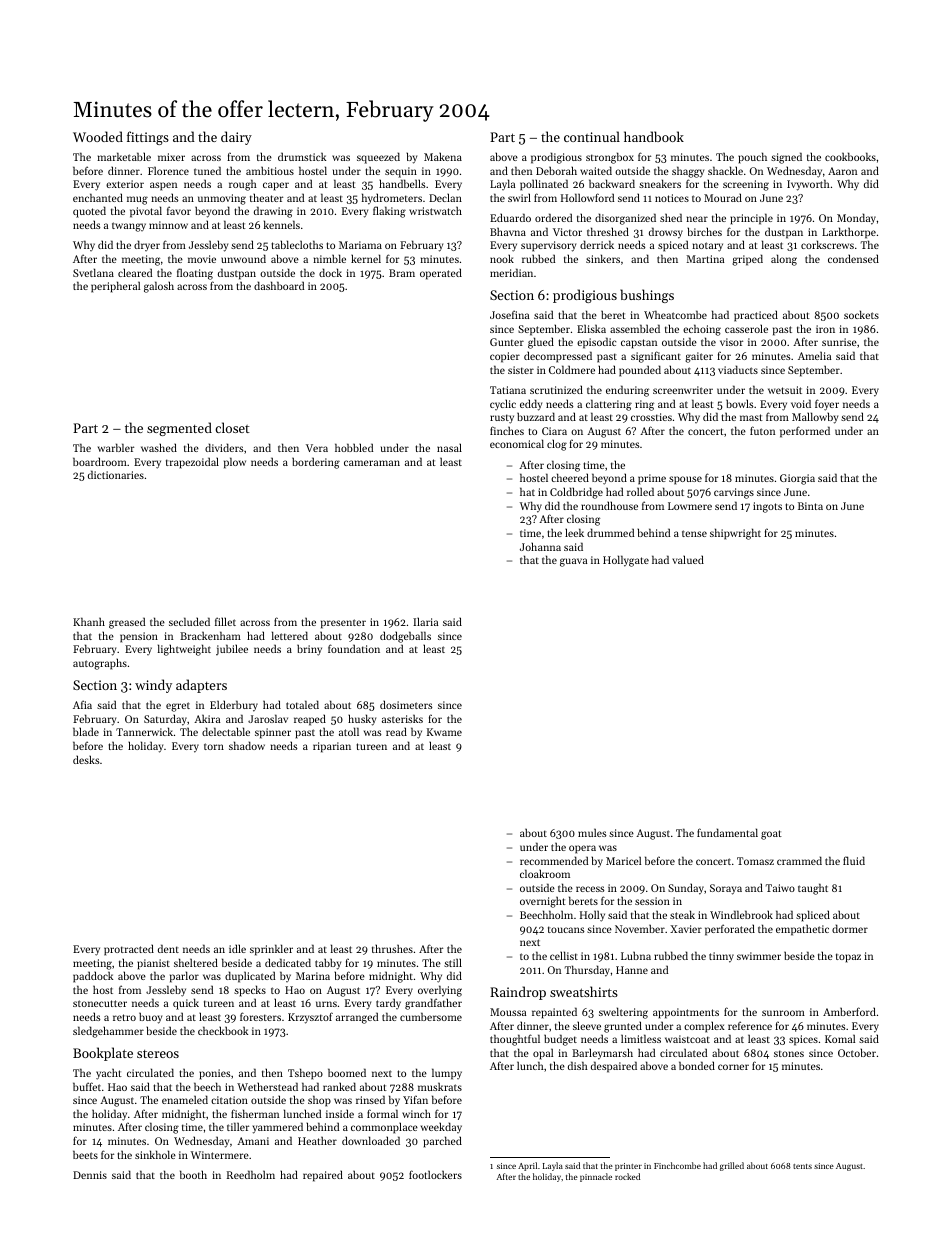 This screenshot has height=1233, width=952. What do you see at coordinates (129, 950) in the screenshot?
I see `protracted` at bounding box center [129, 950].
